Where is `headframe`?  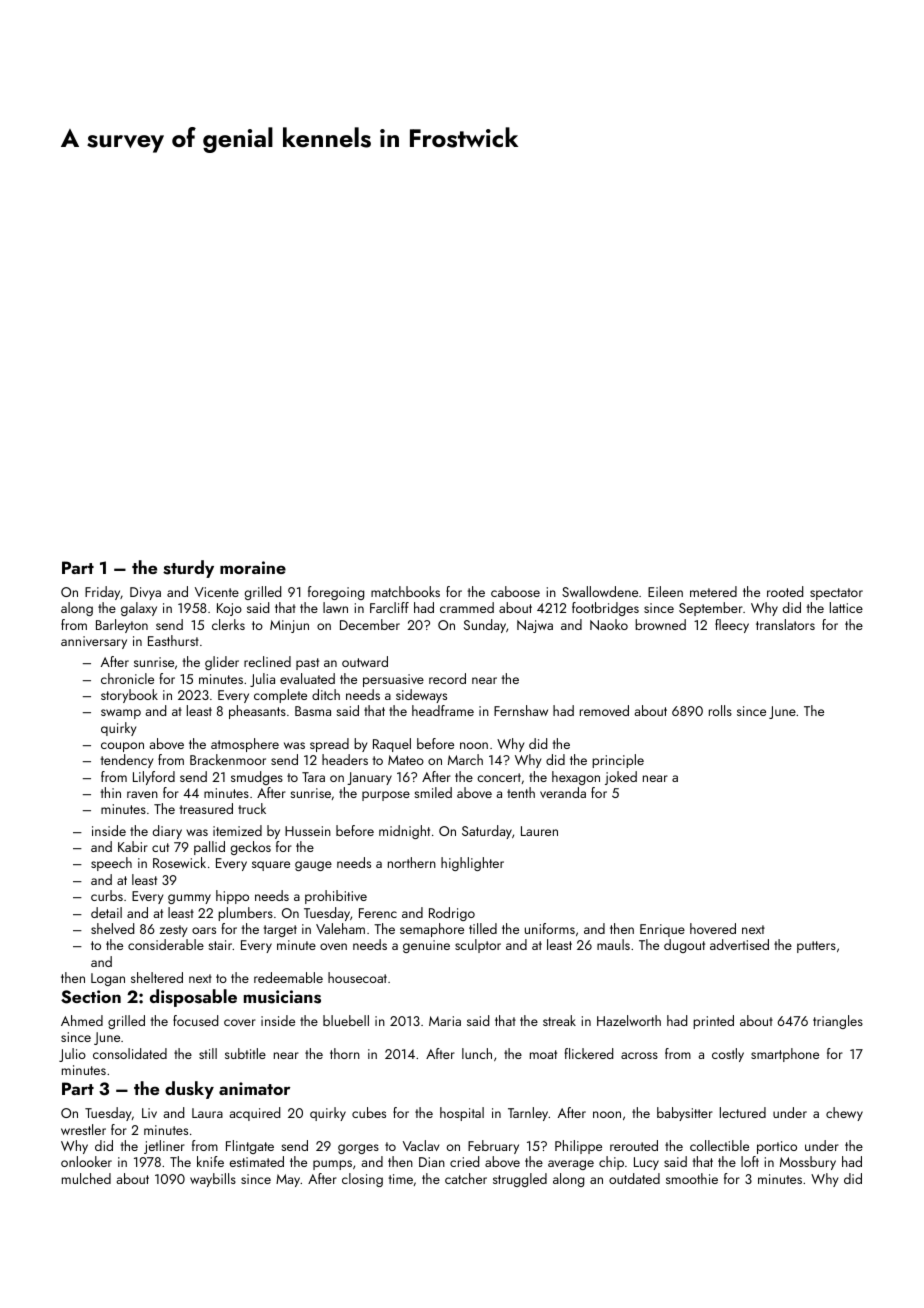
headframe is located at coordinates (443, 710).
